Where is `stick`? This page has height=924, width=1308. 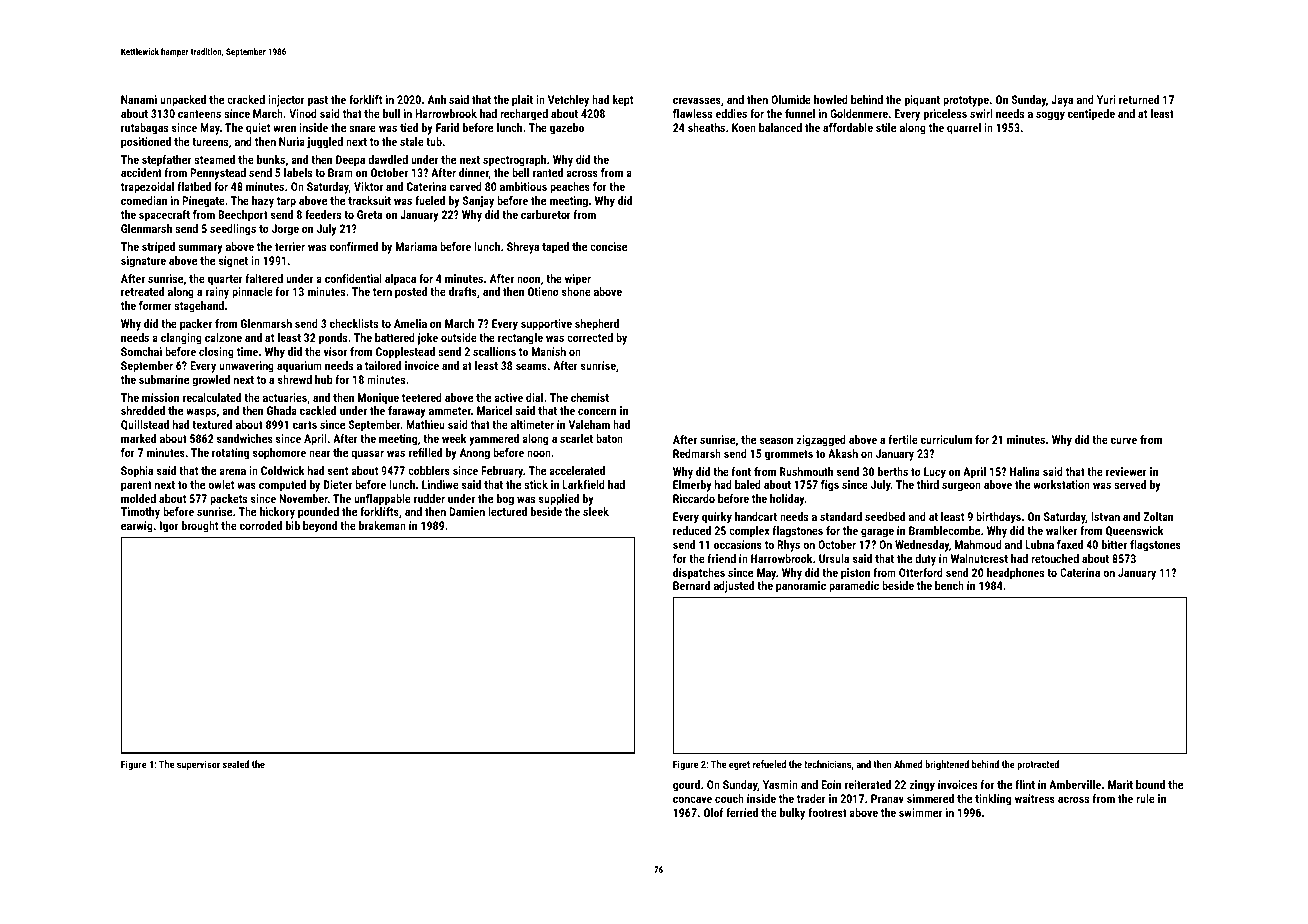
stick is located at coordinates (536, 484).
